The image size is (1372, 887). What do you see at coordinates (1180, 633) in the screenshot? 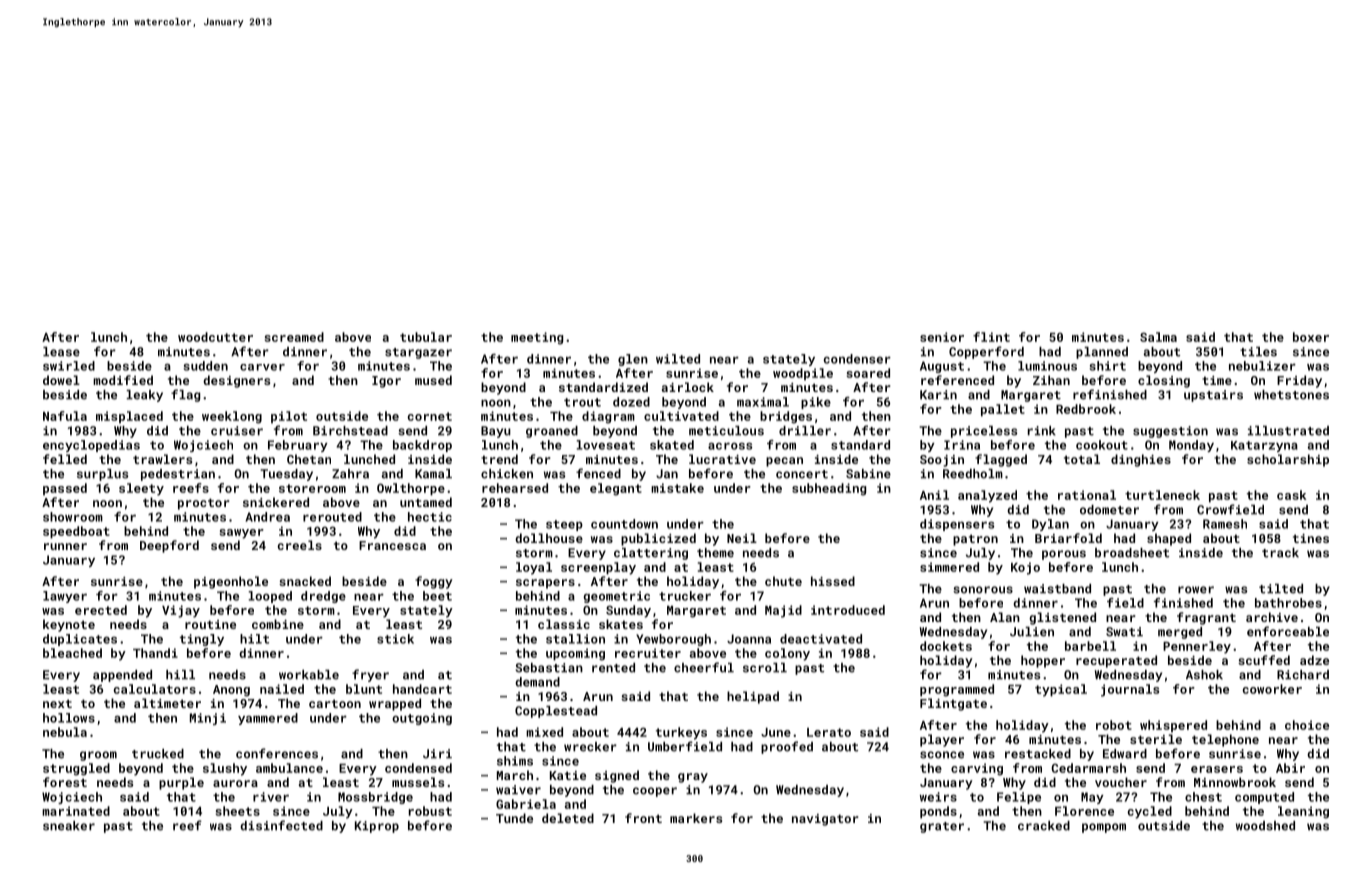
I see `merged` at bounding box center [1180, 633].
